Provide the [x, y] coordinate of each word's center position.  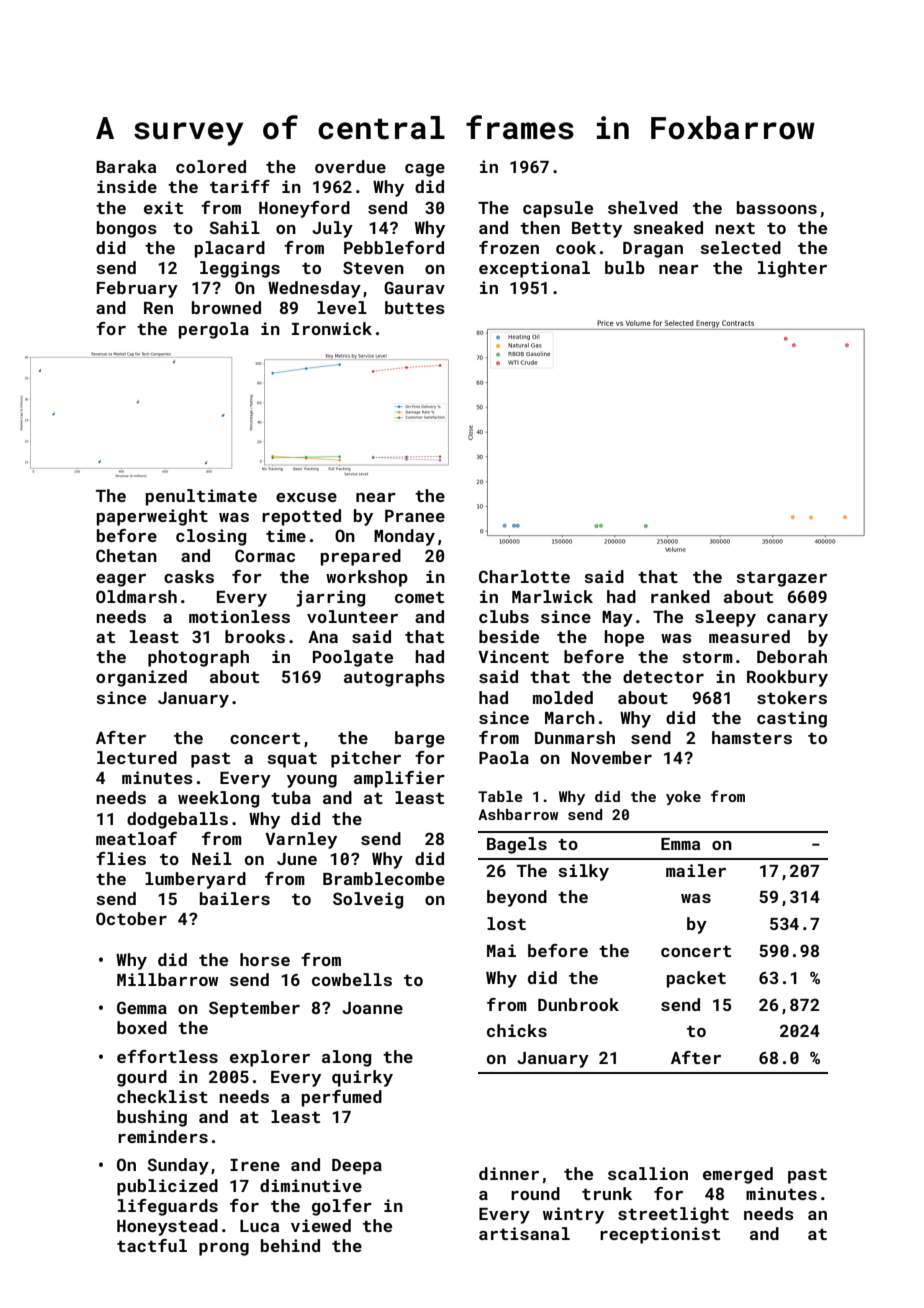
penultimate [201, 497]
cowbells [352, 979]
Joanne [372, 1008]
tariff [240, 186]
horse [265, 959]
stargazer [781, 579]
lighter [792, 269]
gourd [142, 1078]
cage [425, 170]
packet [696, 979]
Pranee [415, 516]
